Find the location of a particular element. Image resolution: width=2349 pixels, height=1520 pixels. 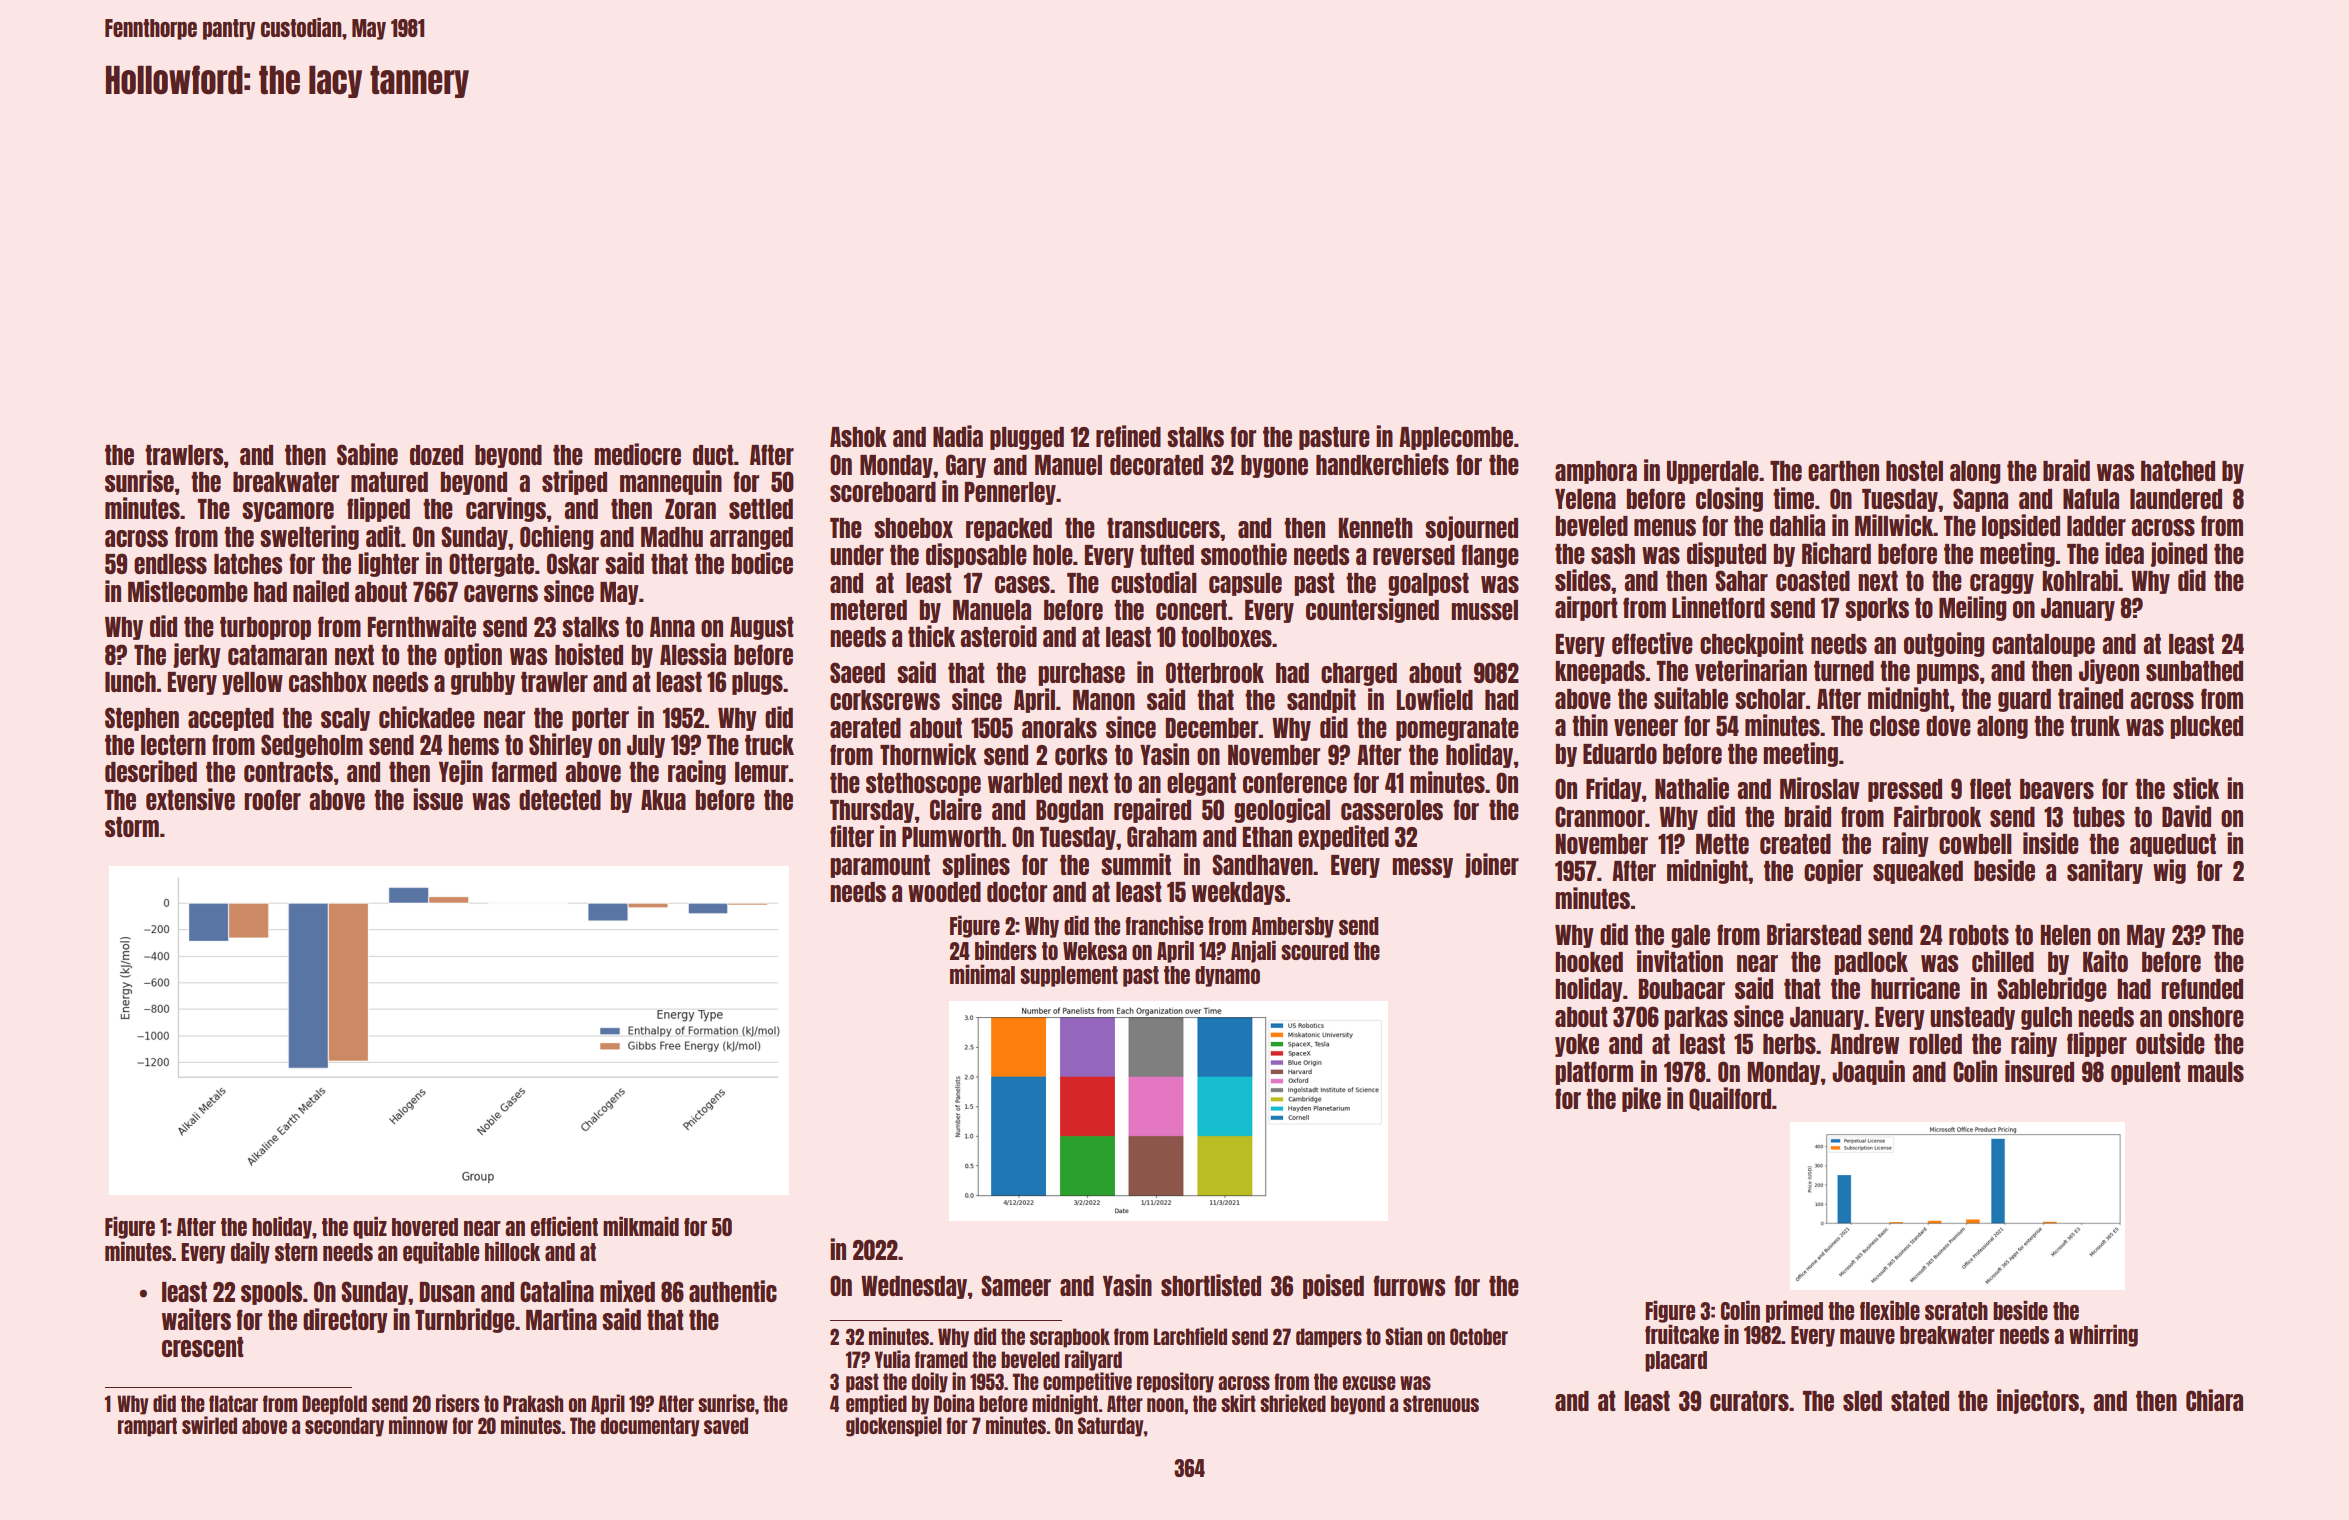

shrieked is located at coordinates (1293, 1403).
